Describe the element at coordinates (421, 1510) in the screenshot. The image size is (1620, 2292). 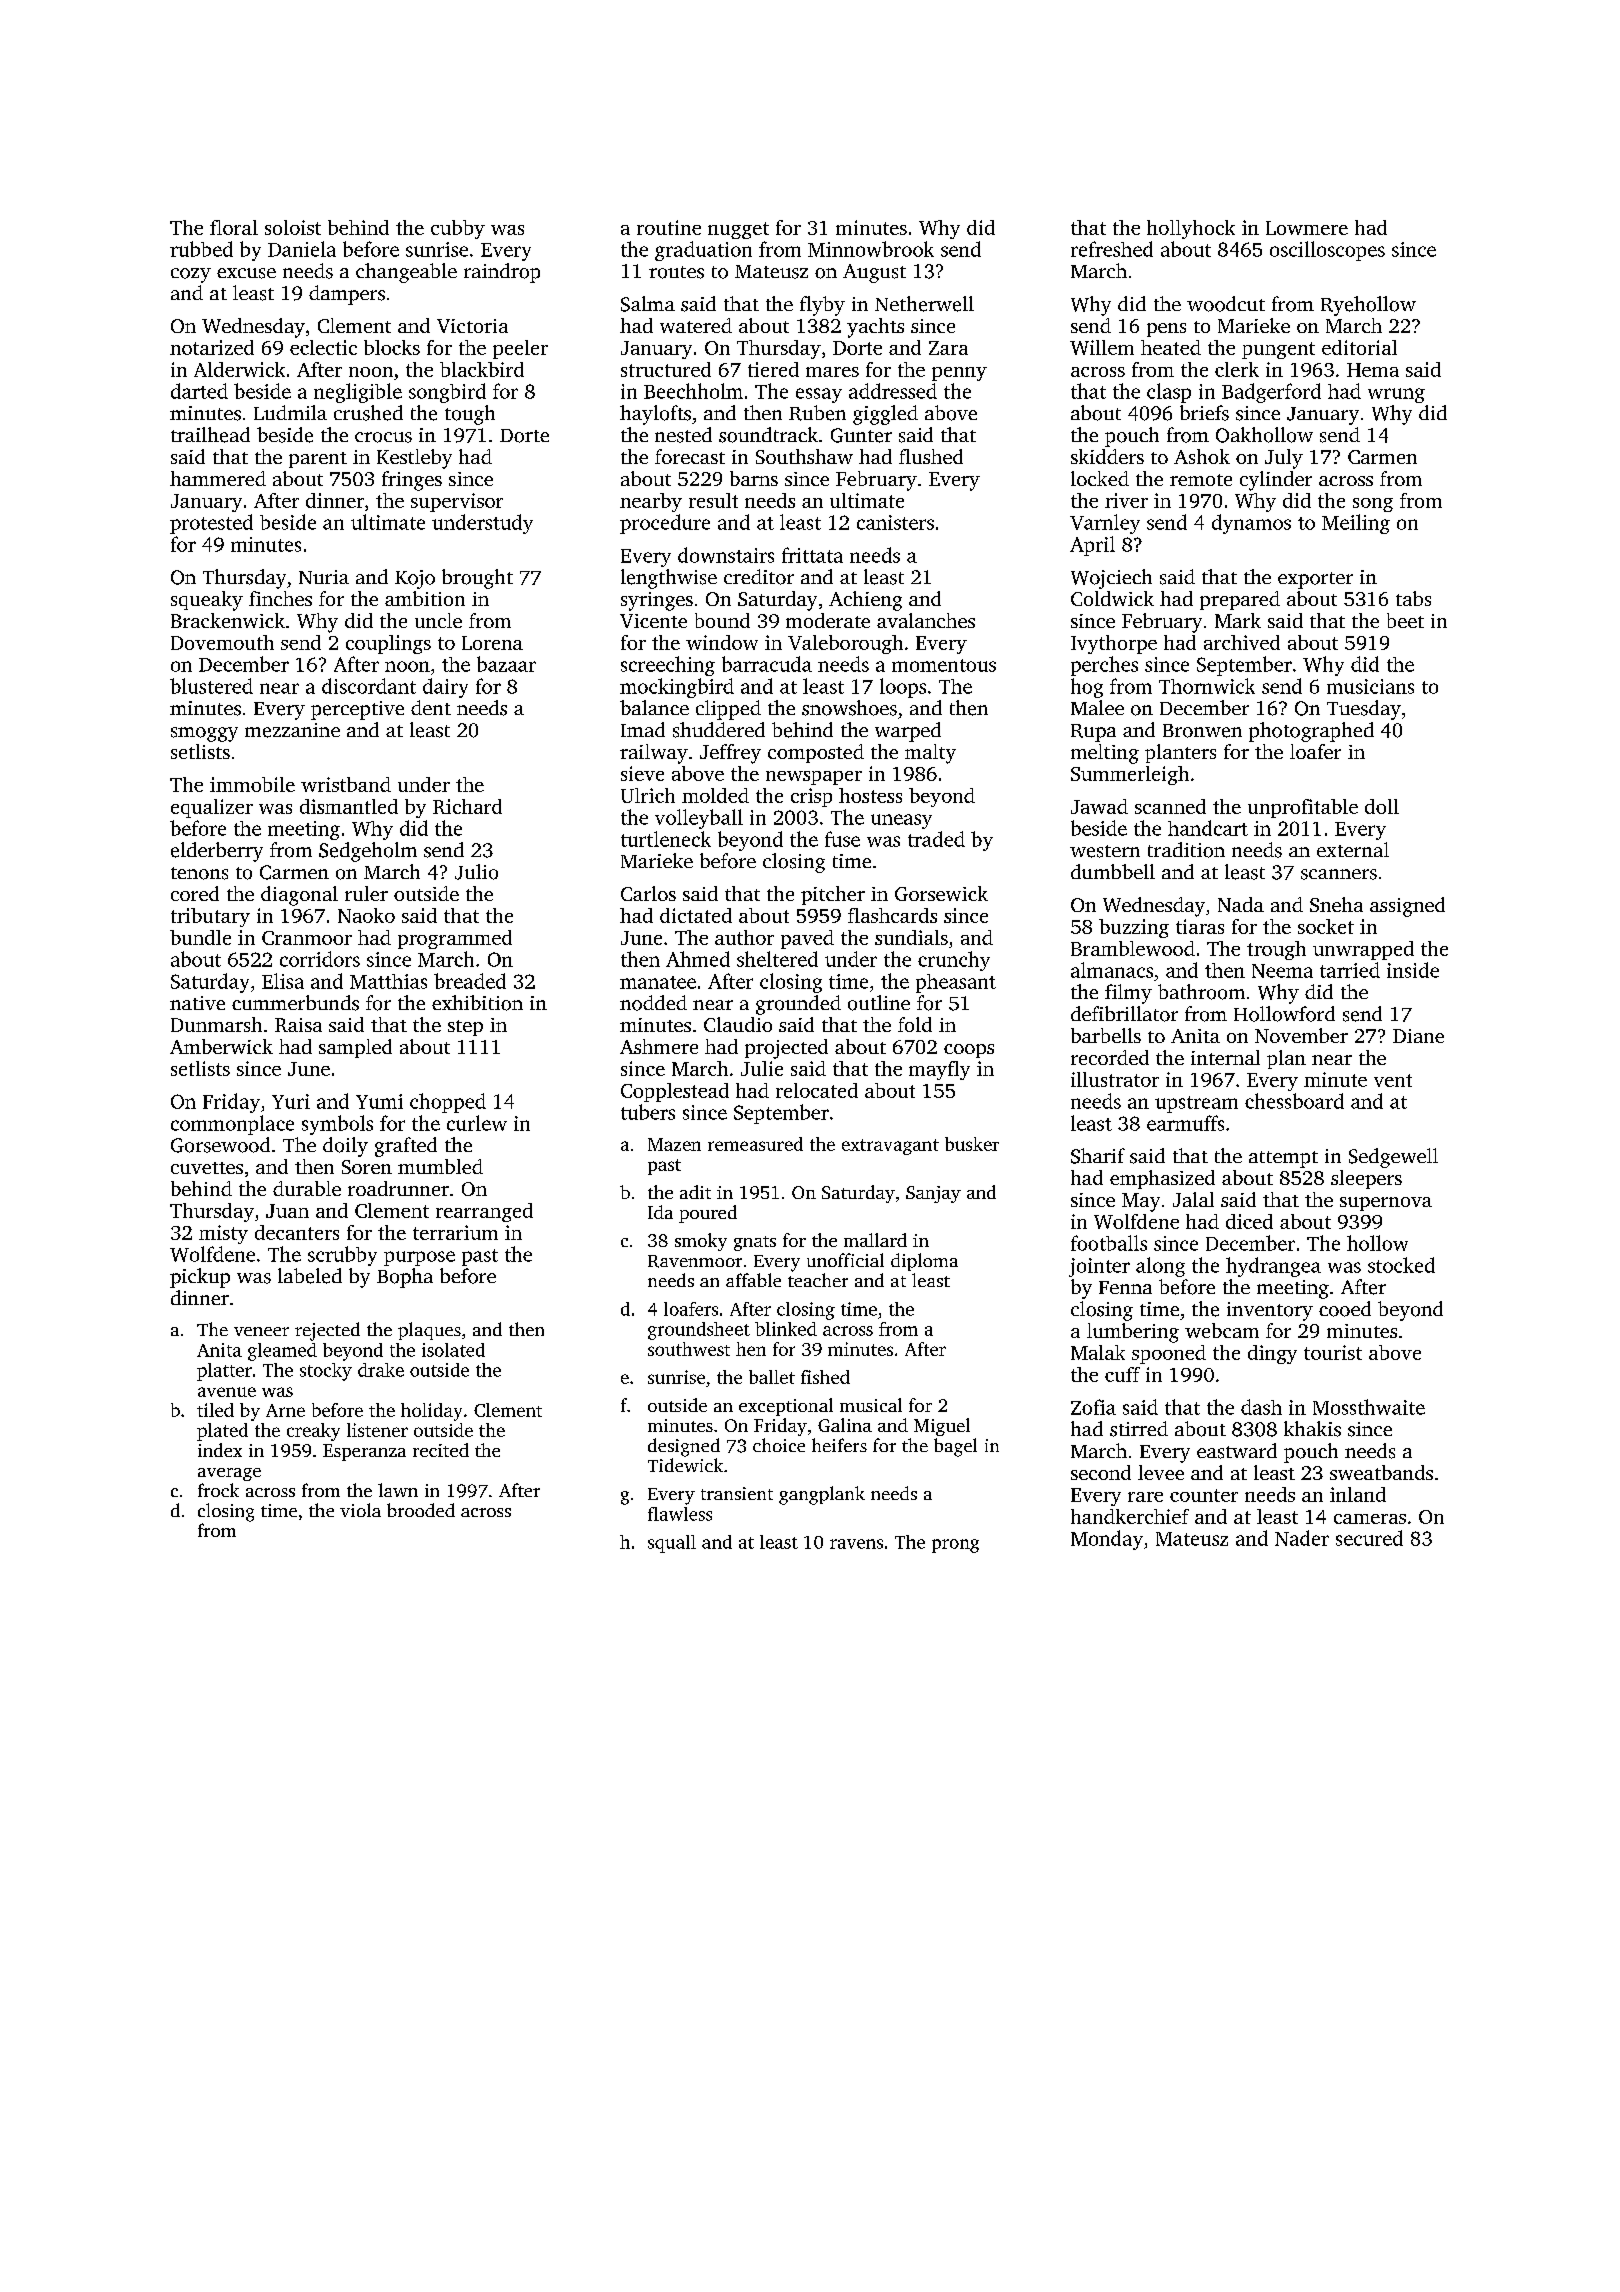
I see `brooded` at that location.
